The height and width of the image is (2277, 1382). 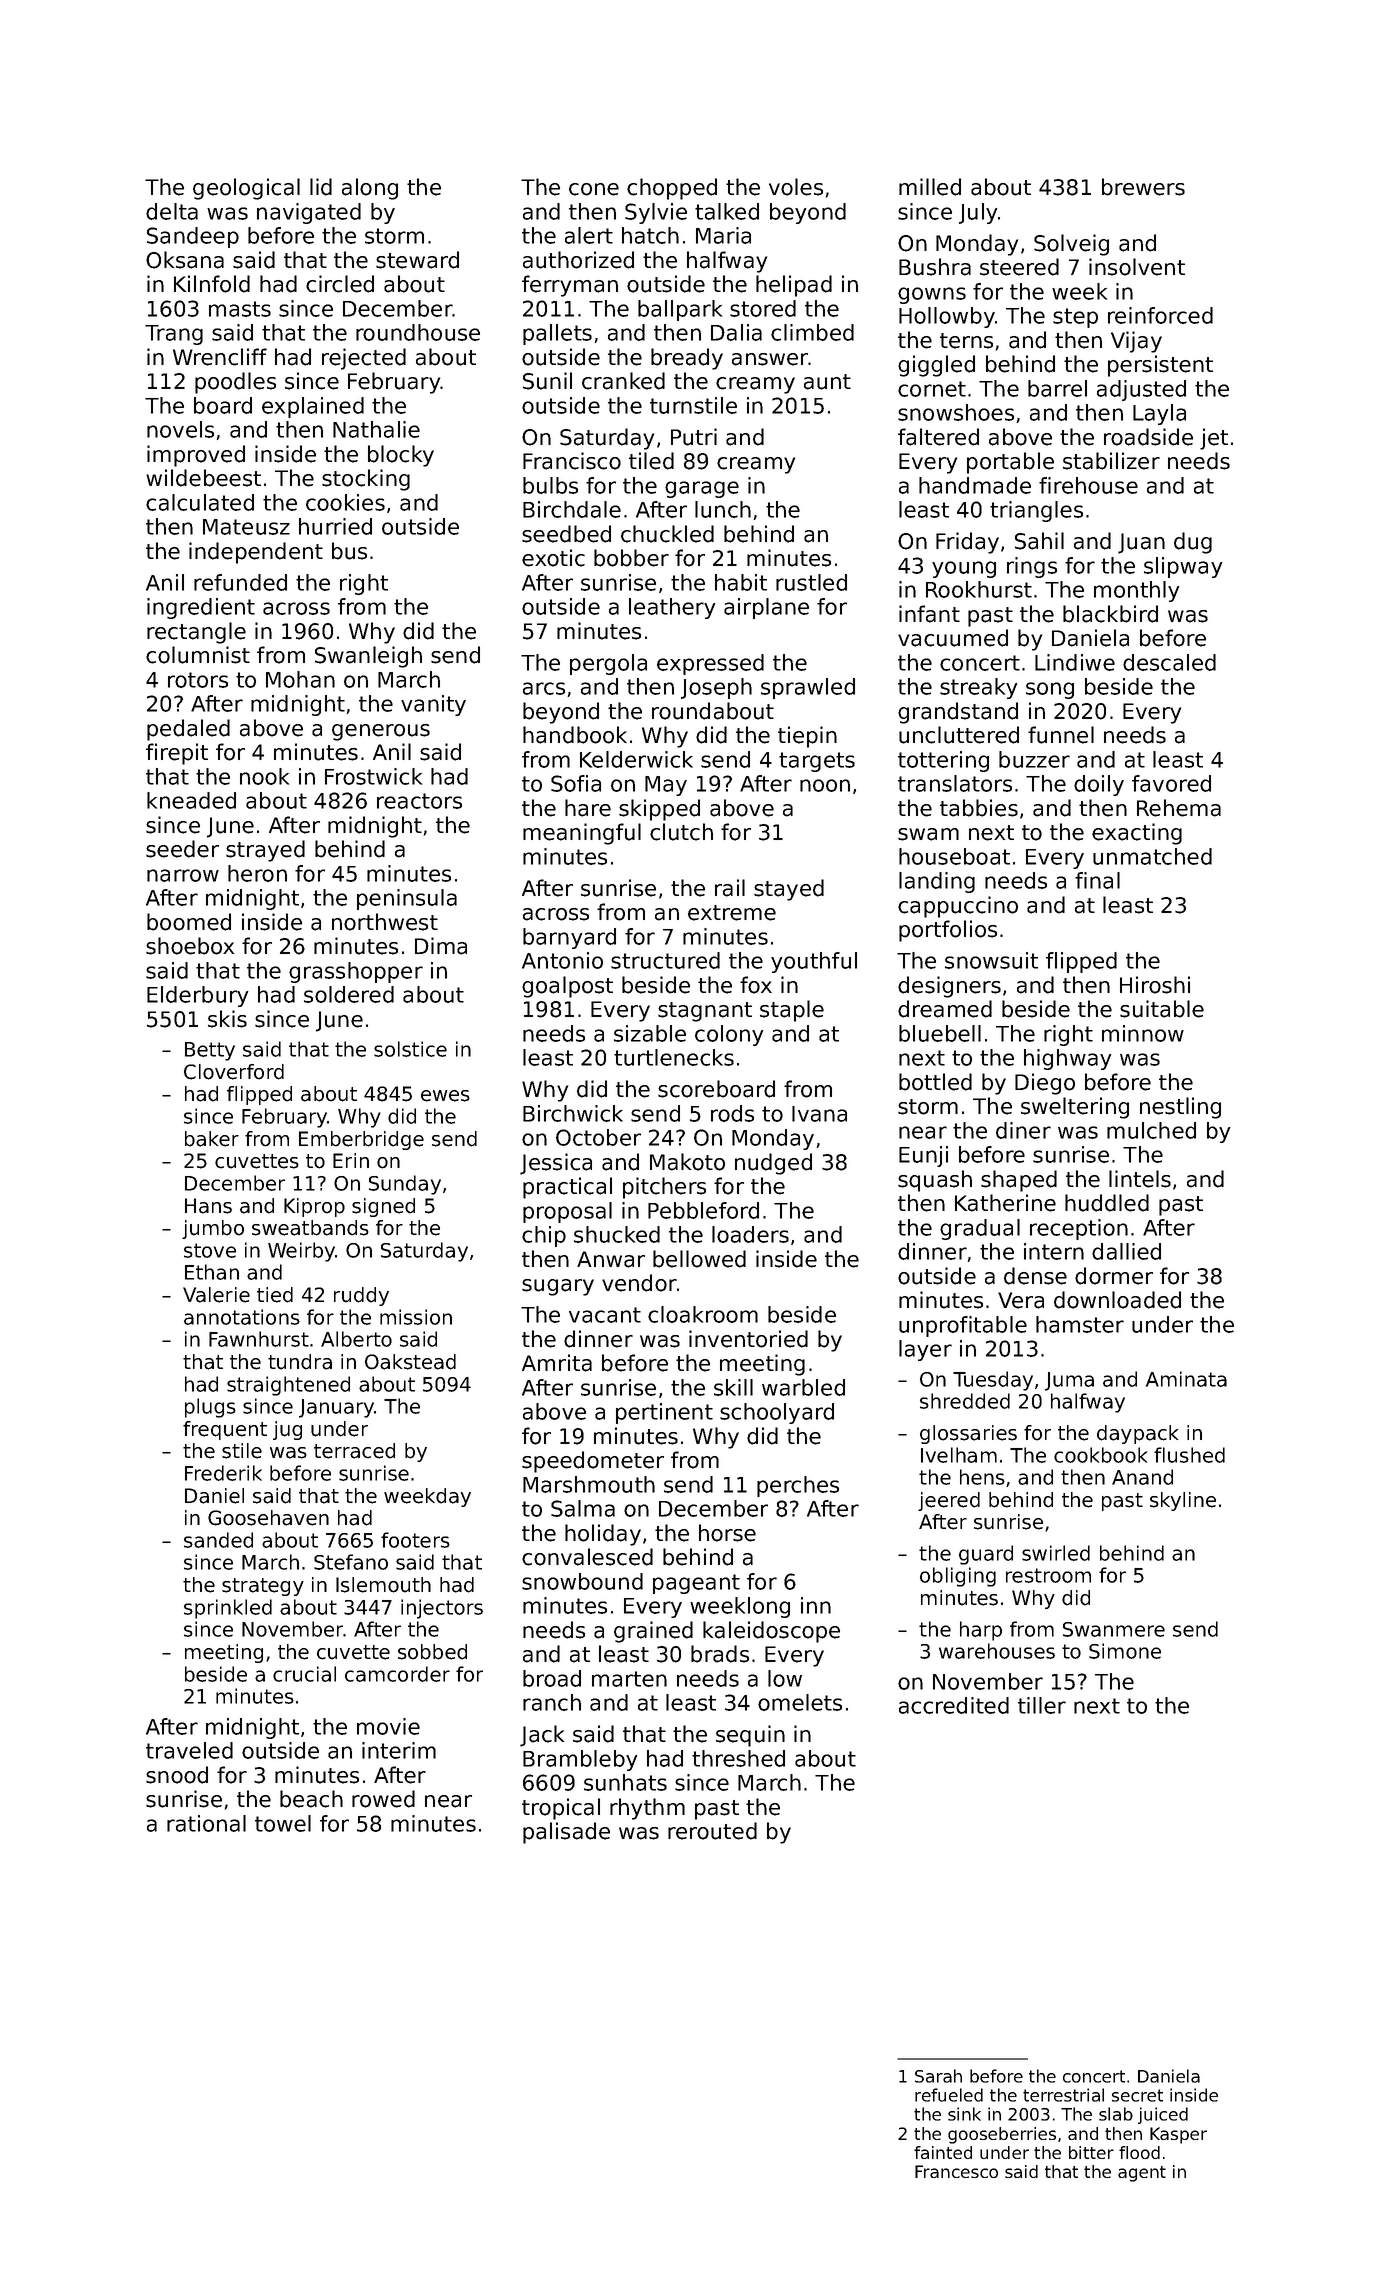 I want to click on along, so click(x=370, y=189).
